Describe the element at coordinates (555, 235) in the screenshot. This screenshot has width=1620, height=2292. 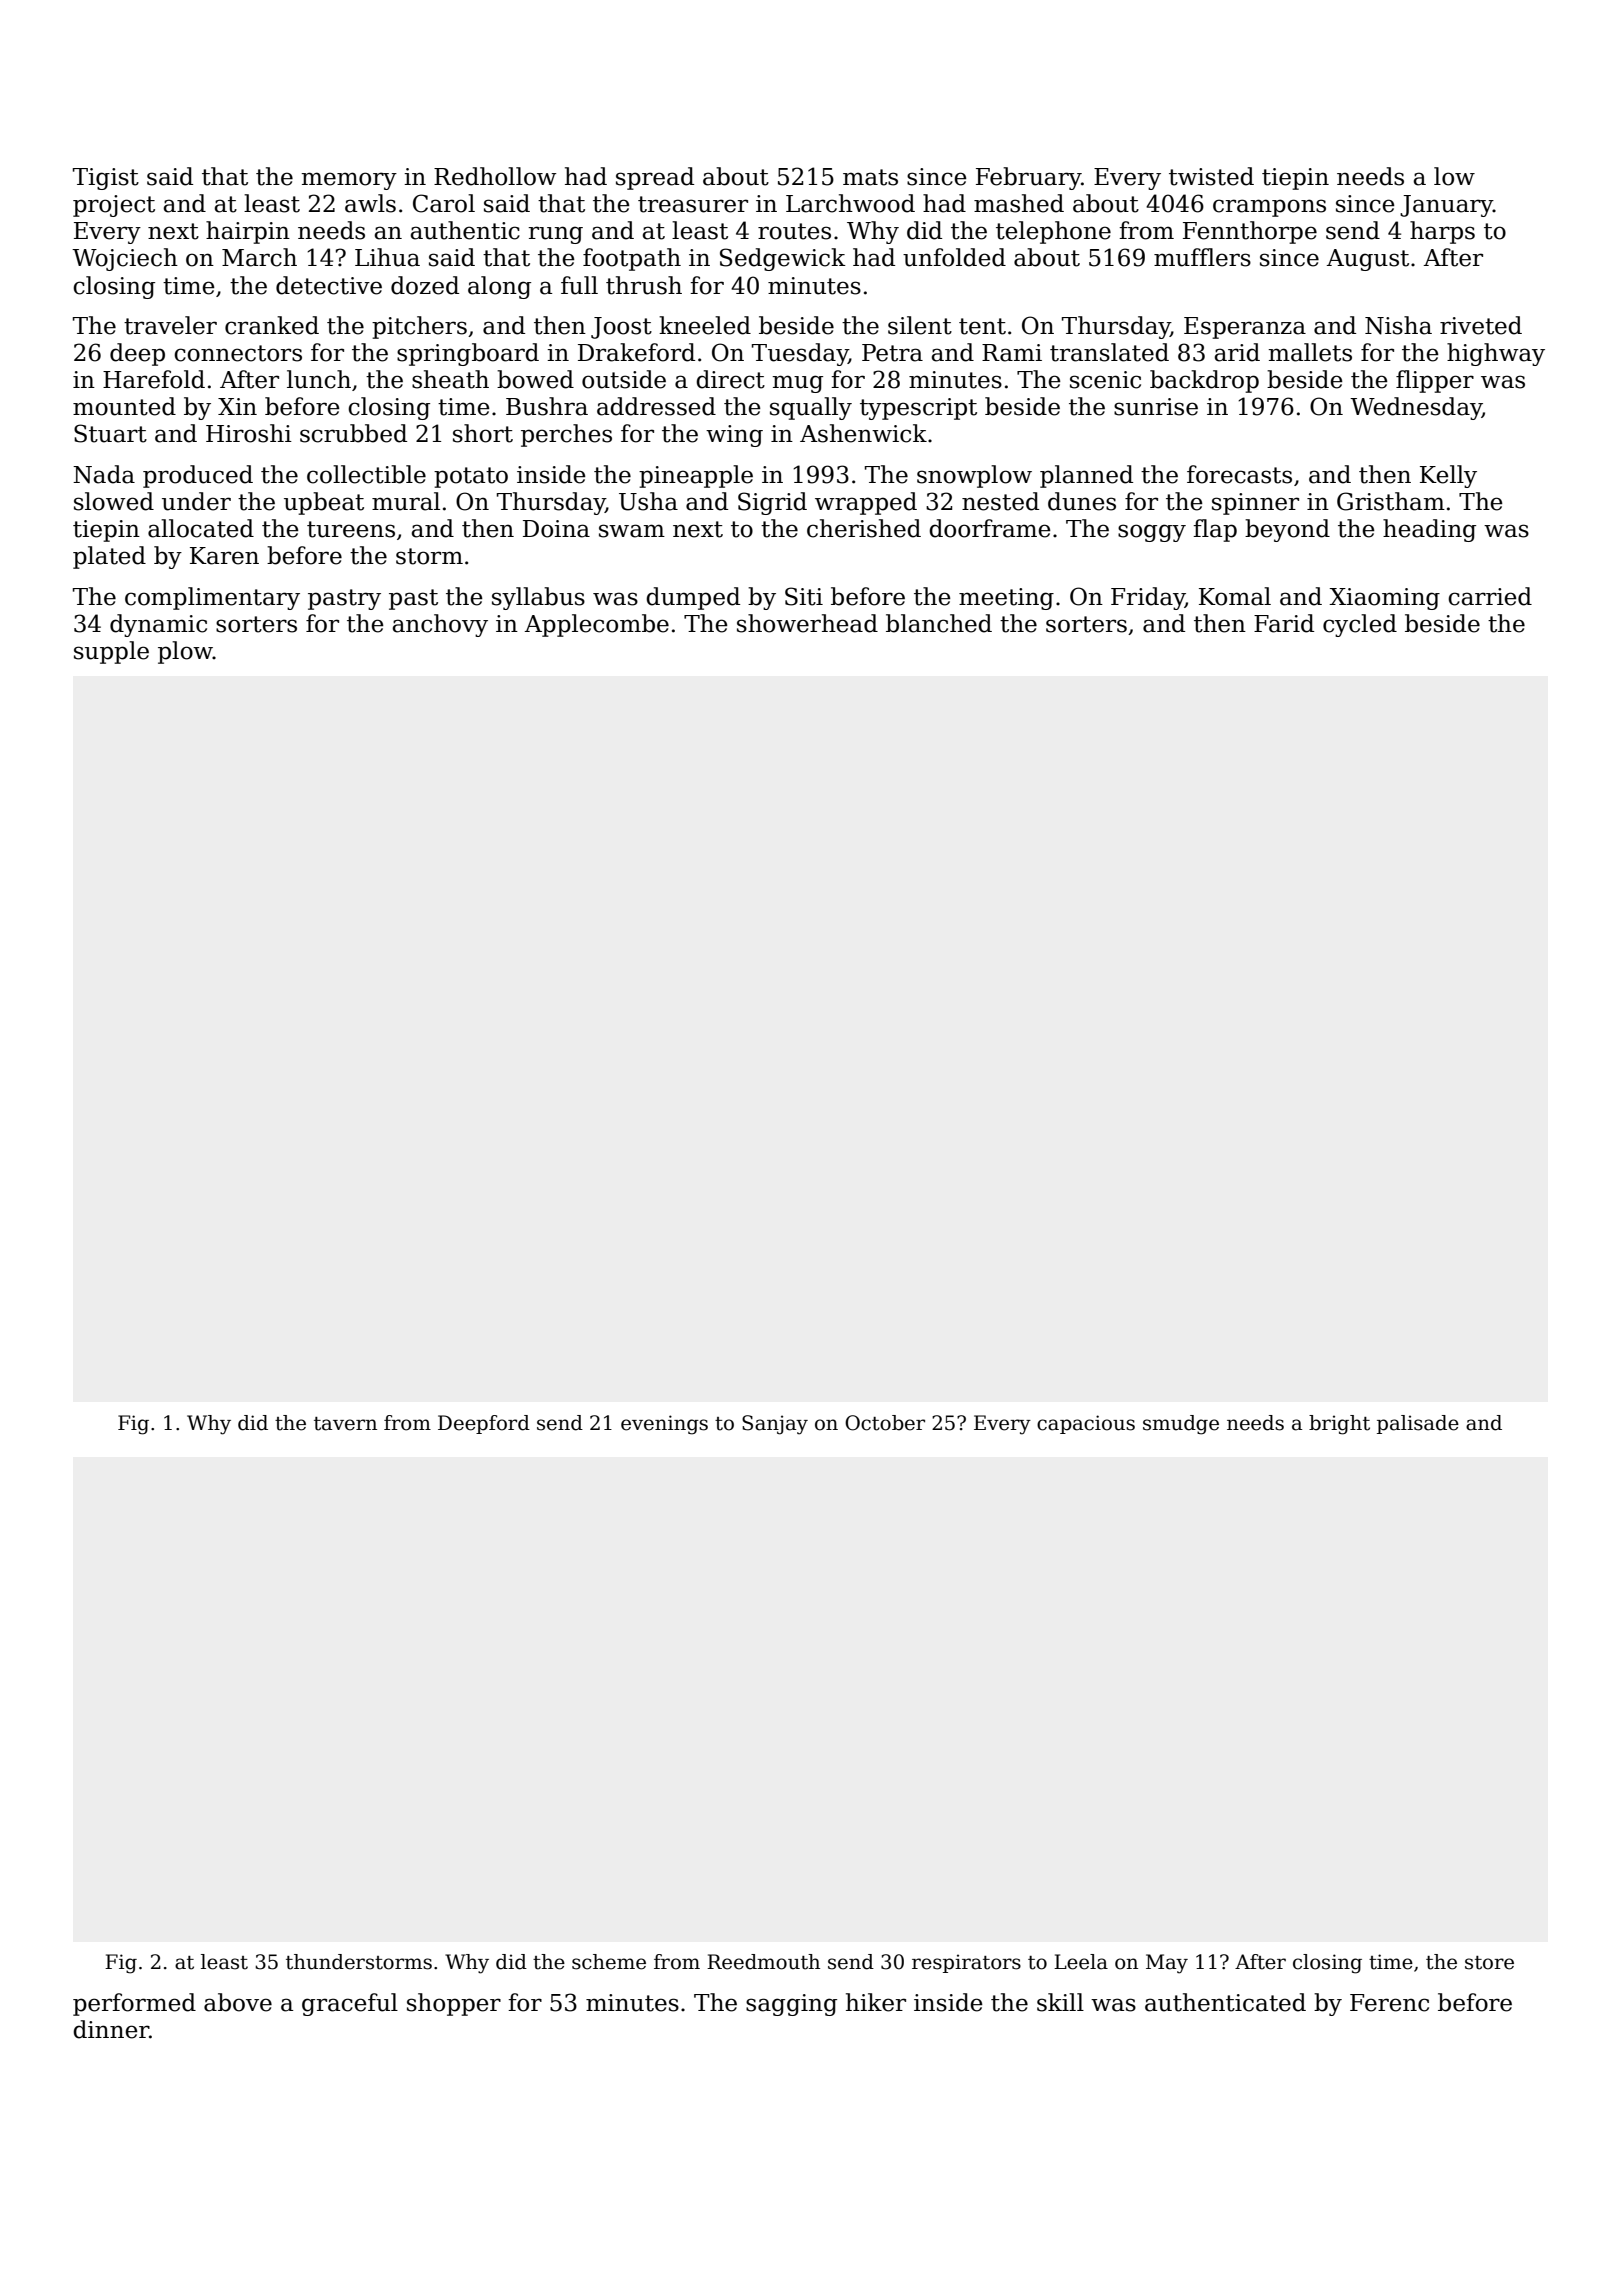
I see `rung` at that location.
